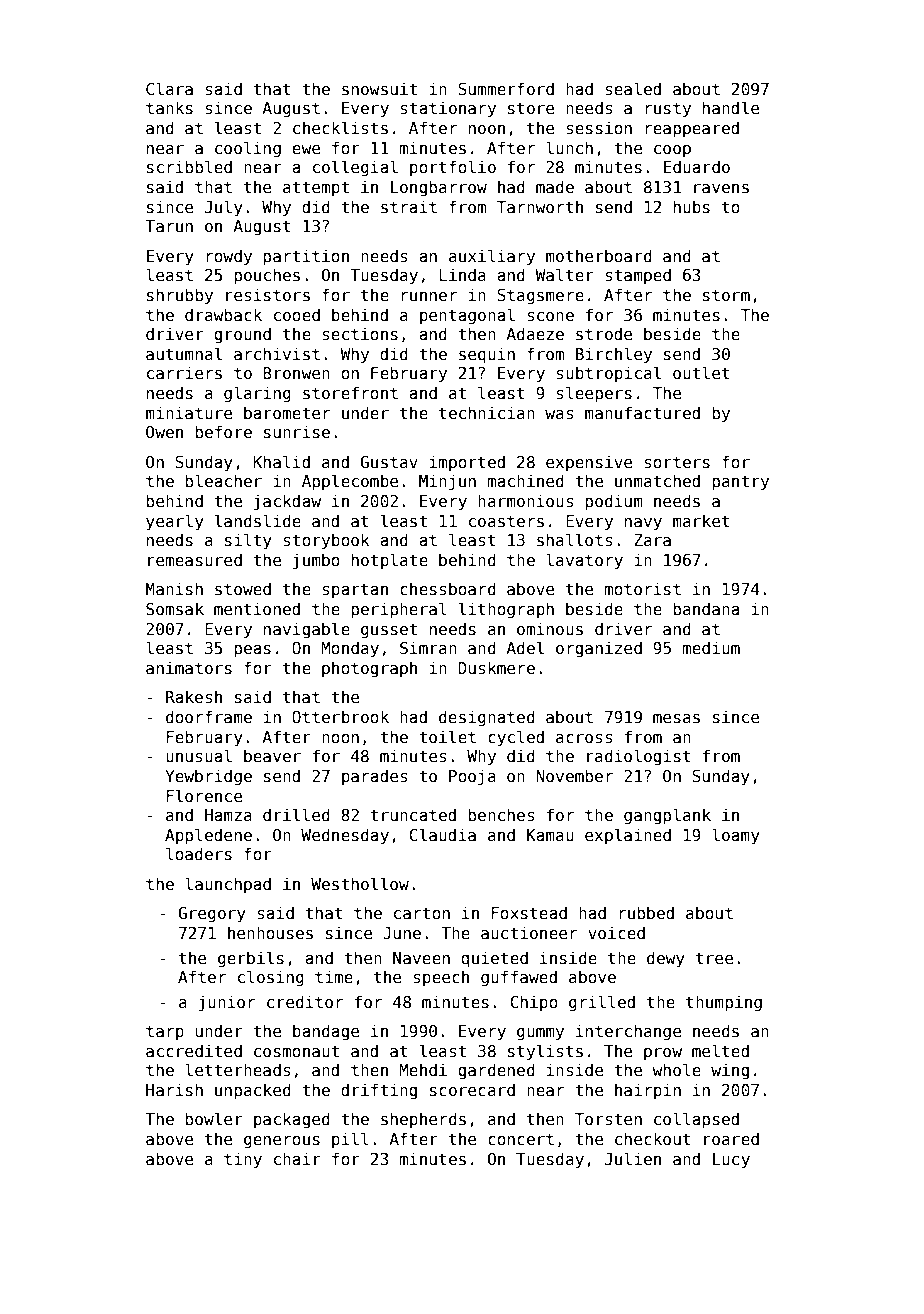  Describe the element at coordinates (545, 1052) in the document. I see `stylists` at that location.
